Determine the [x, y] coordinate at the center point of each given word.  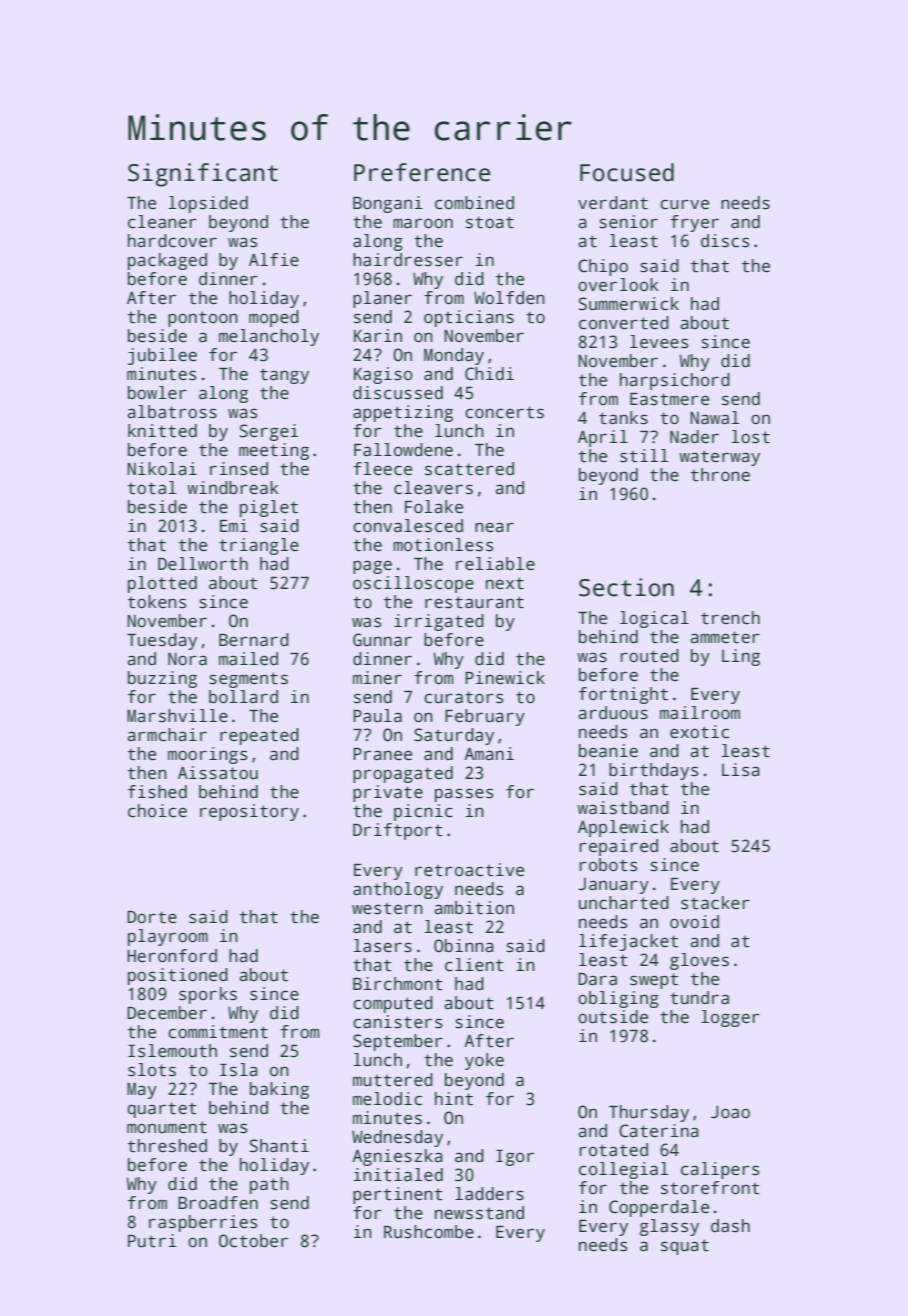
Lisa [741, 770]
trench [730, 618]
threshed [167, 1146]
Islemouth [172, 1051]
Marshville [177, 716]
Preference [422, 172]
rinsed [239, 469]
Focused [627, 172]
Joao [730, 1112]
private [388, 793]
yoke [484, 1061]
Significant [203, 175]
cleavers [433, 488]
